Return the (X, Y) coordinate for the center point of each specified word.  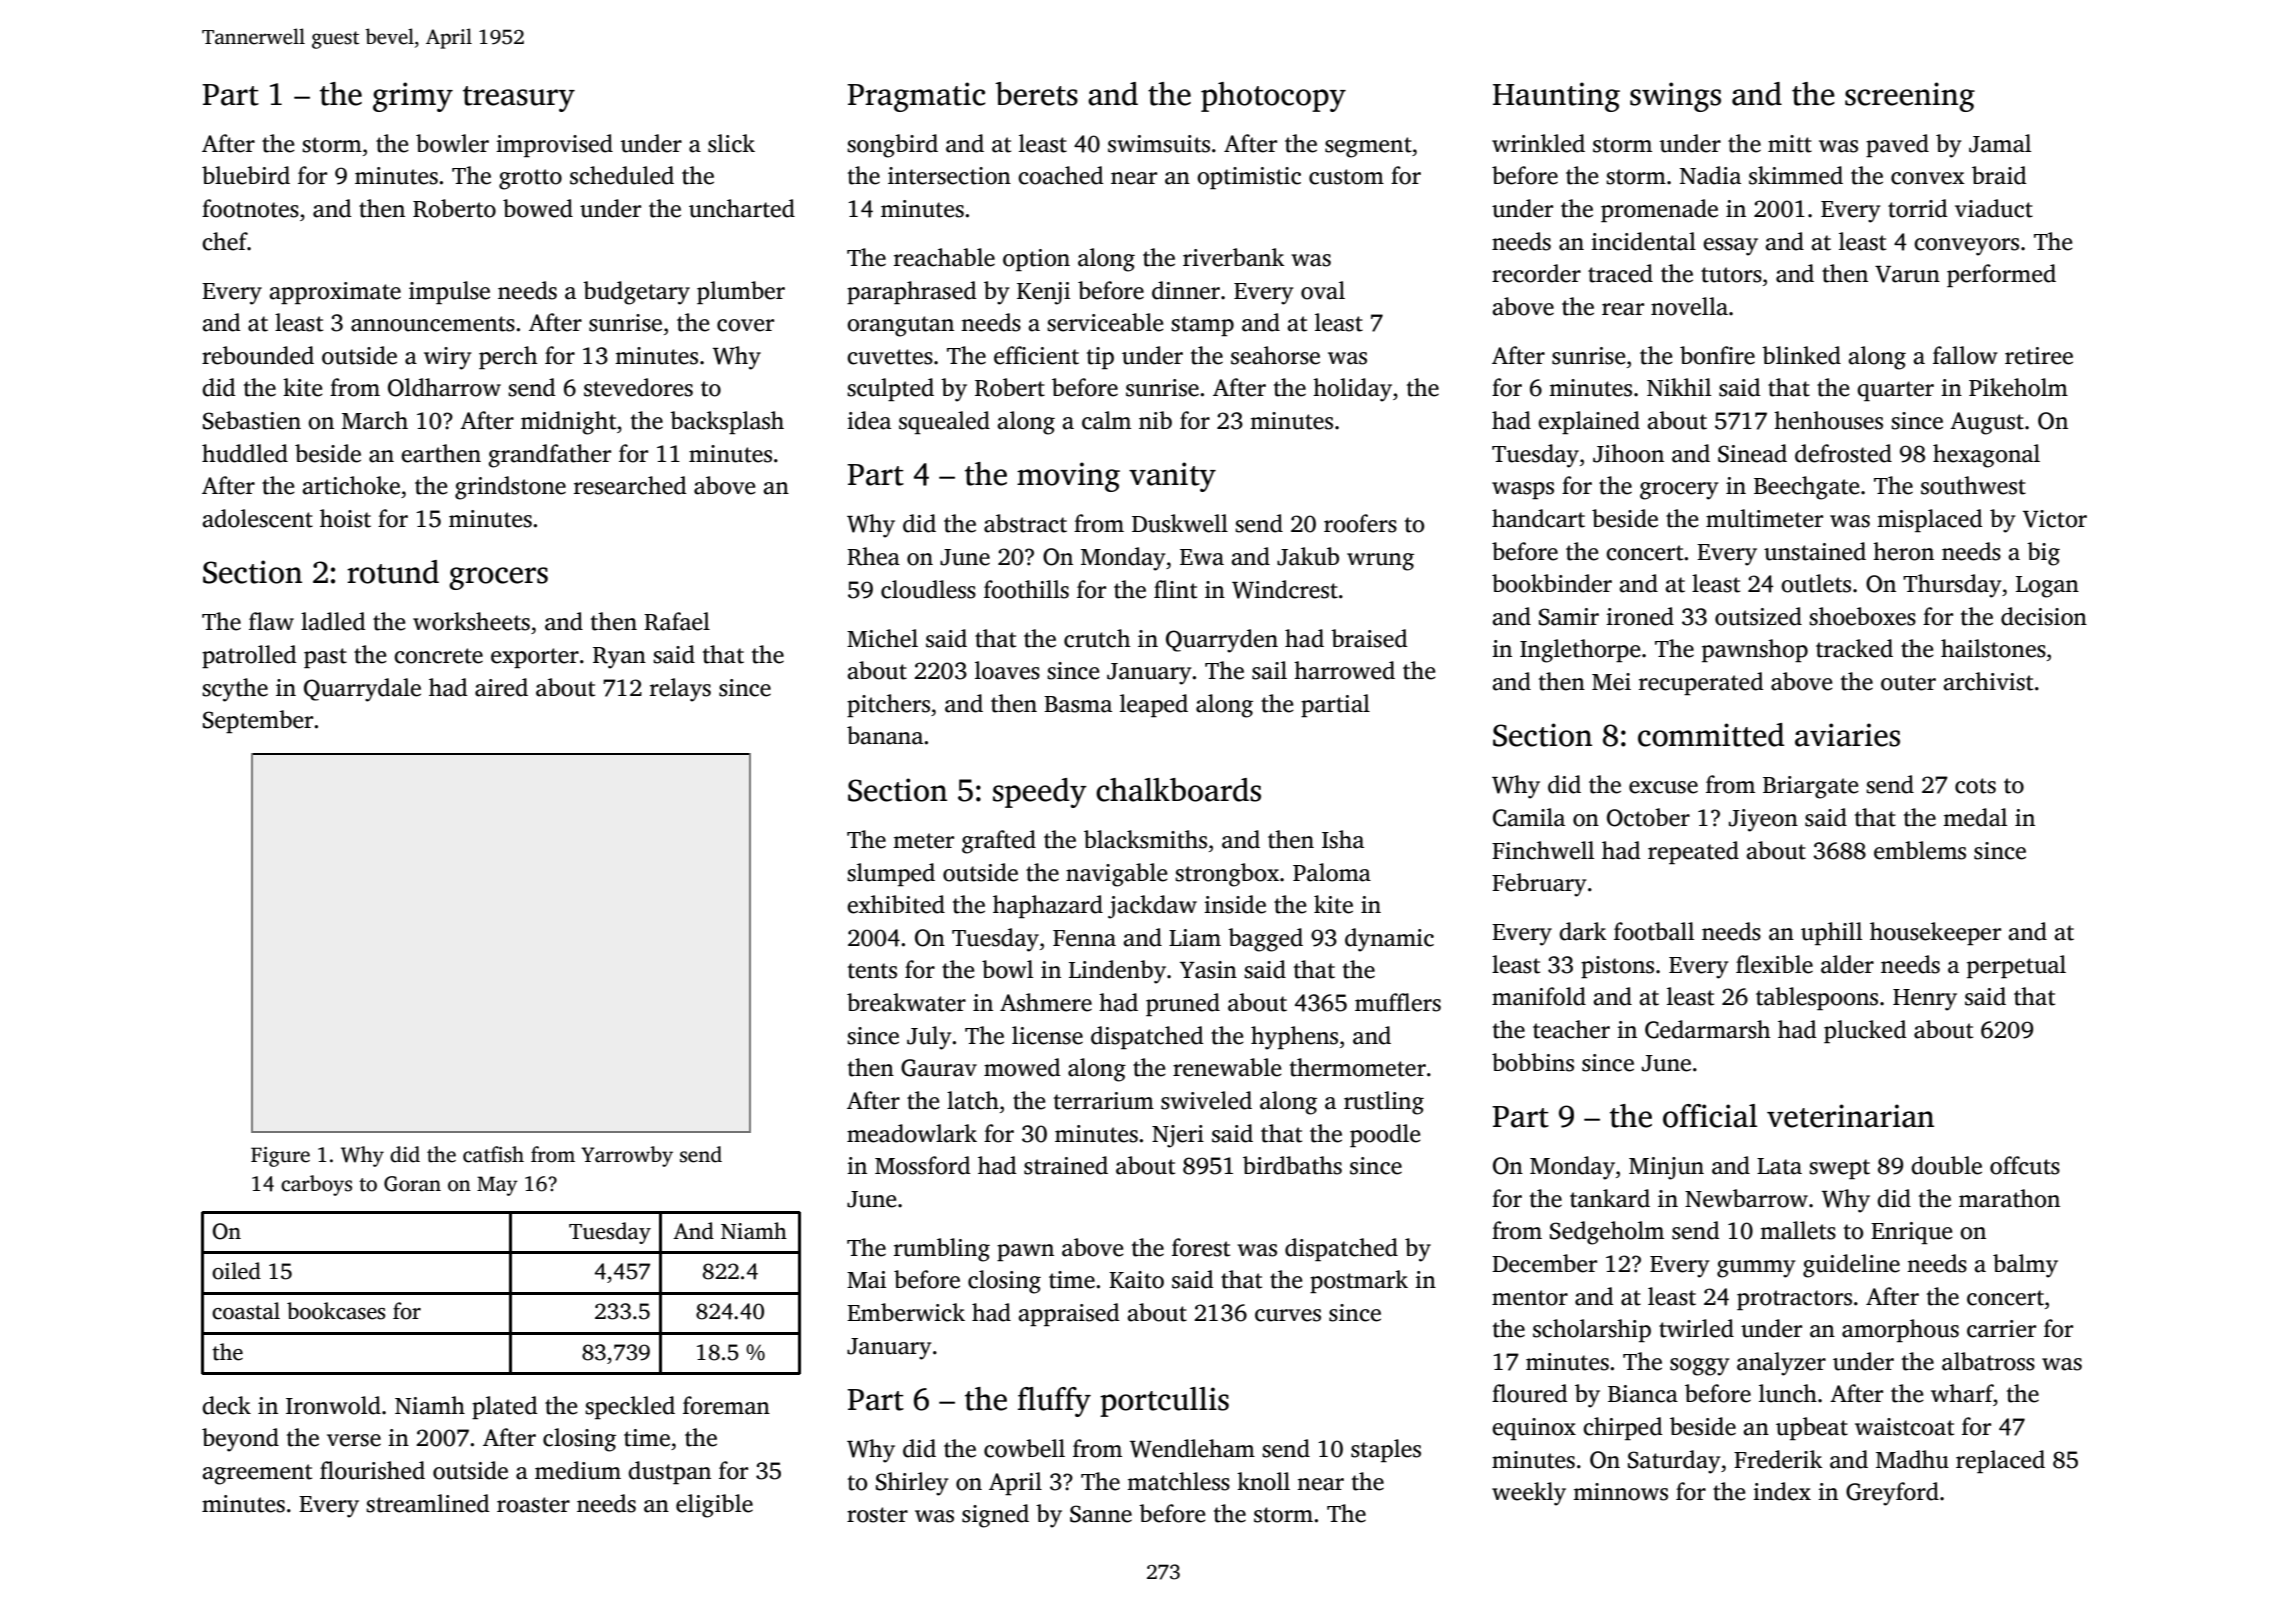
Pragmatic (916, 97)
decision (2044, 616)
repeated (1693, 852)
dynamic (1389, 940)
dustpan (669, 1472)
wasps (1523, 490)
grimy (413, 97)
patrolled (249, 656)
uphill (1831, 933)
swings (1675, 97)
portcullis (1164, 1402)
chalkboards (1178, 790)
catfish (493, 1154)
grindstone (510, 488)
